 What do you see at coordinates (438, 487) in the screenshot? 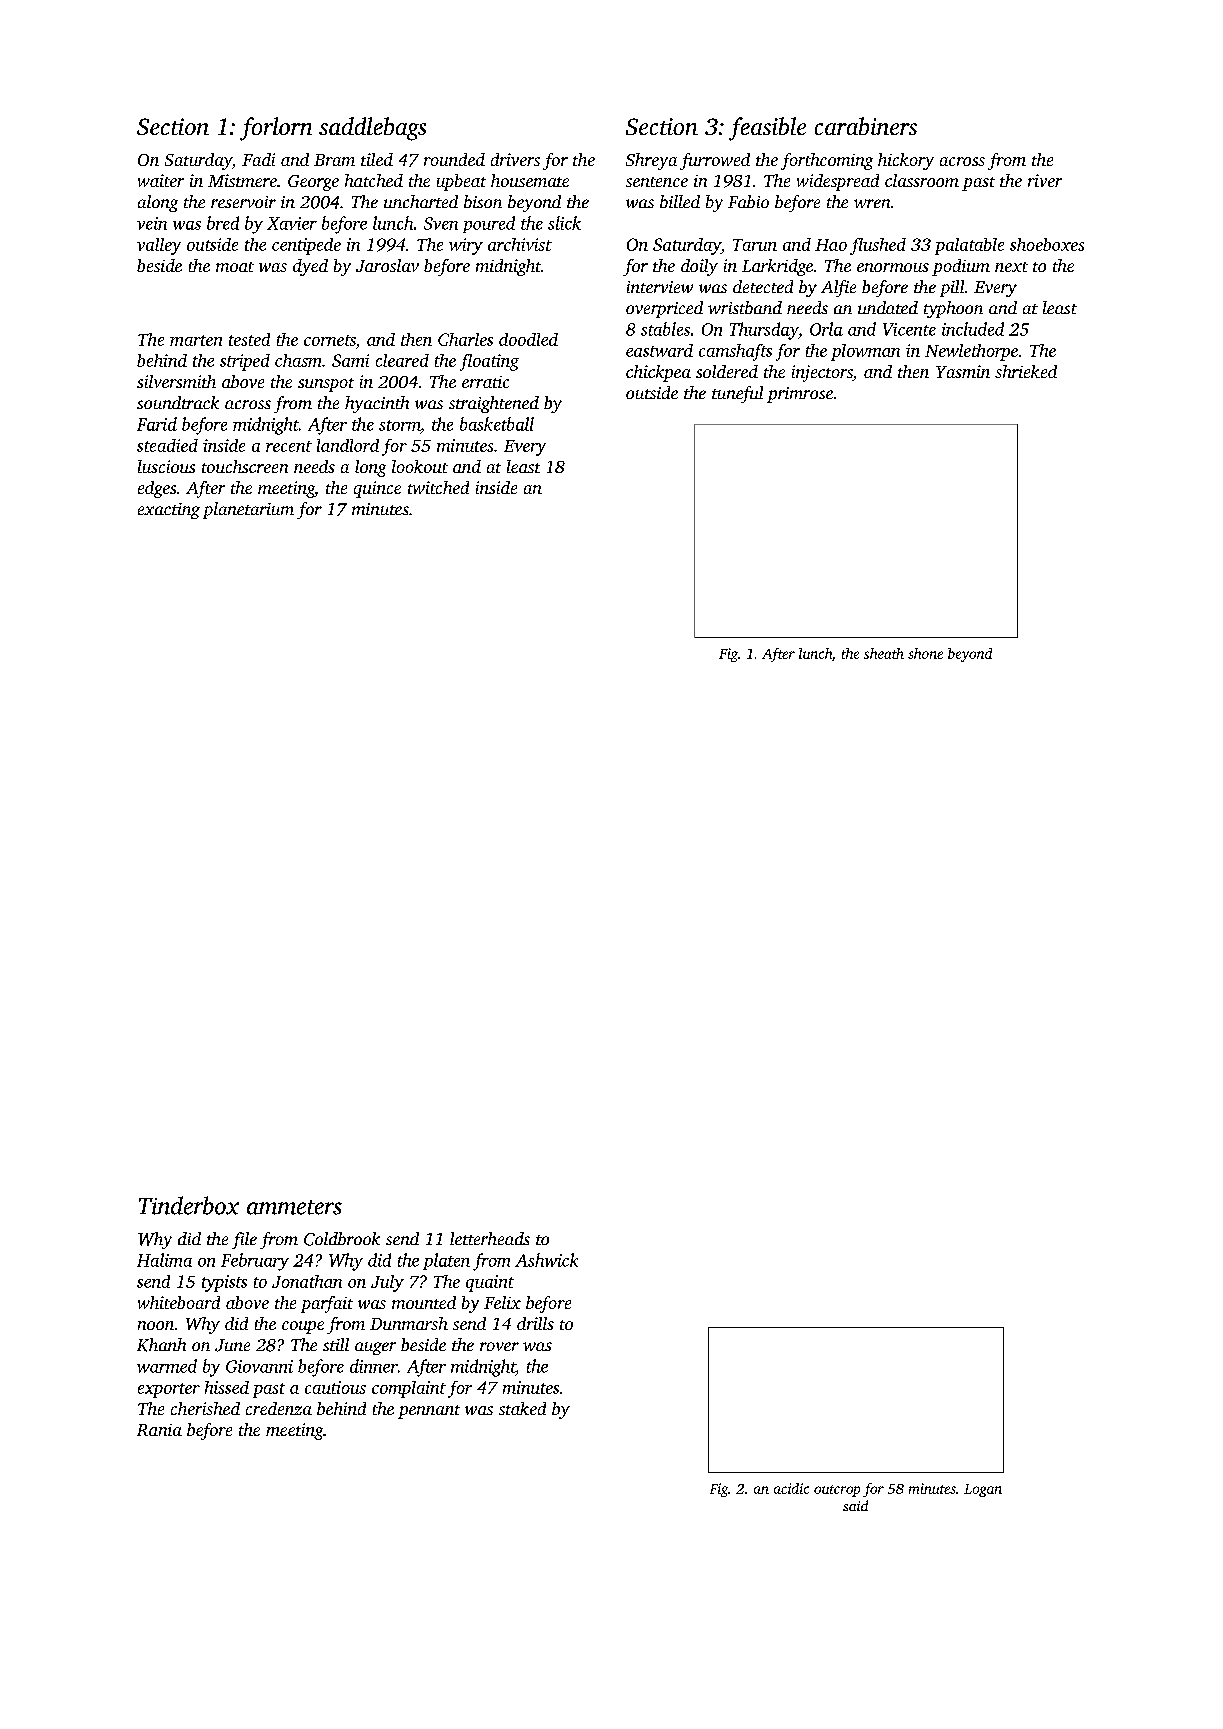
I see `twitched` at bounding box center [438, 487].
